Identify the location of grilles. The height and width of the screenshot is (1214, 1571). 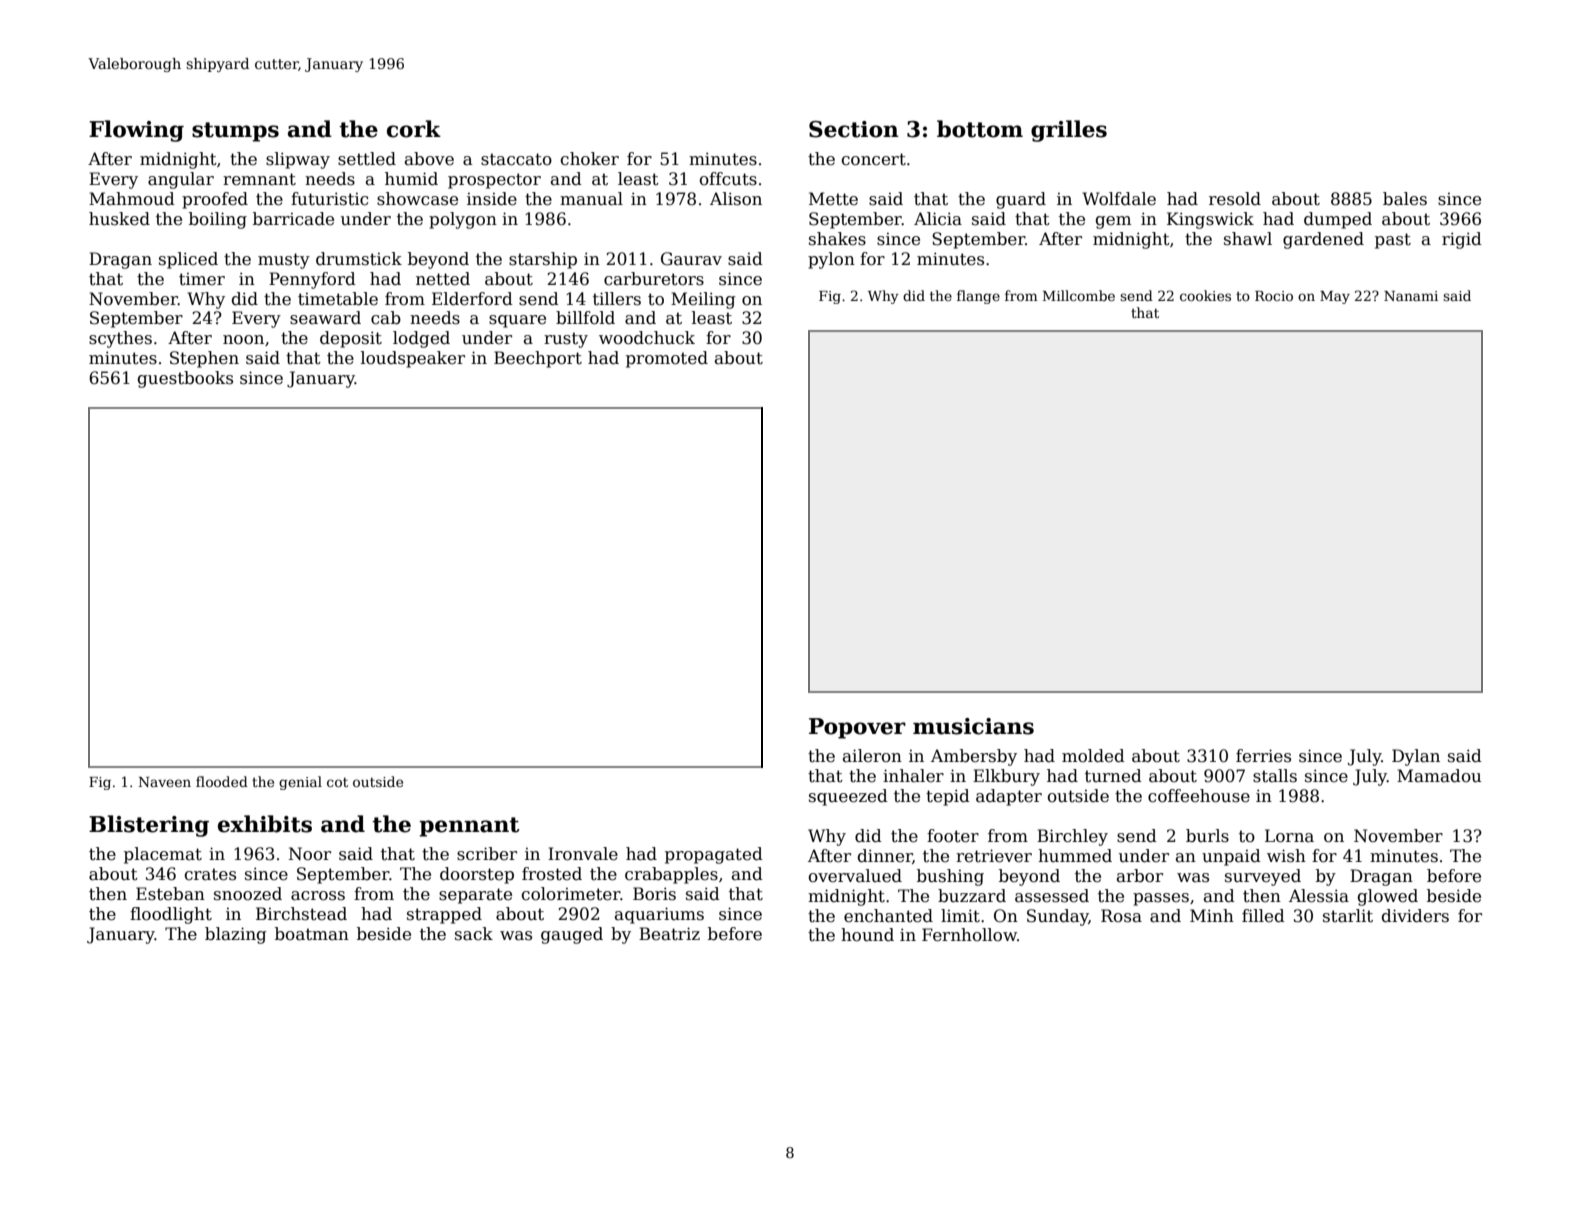
(1069, 131).
